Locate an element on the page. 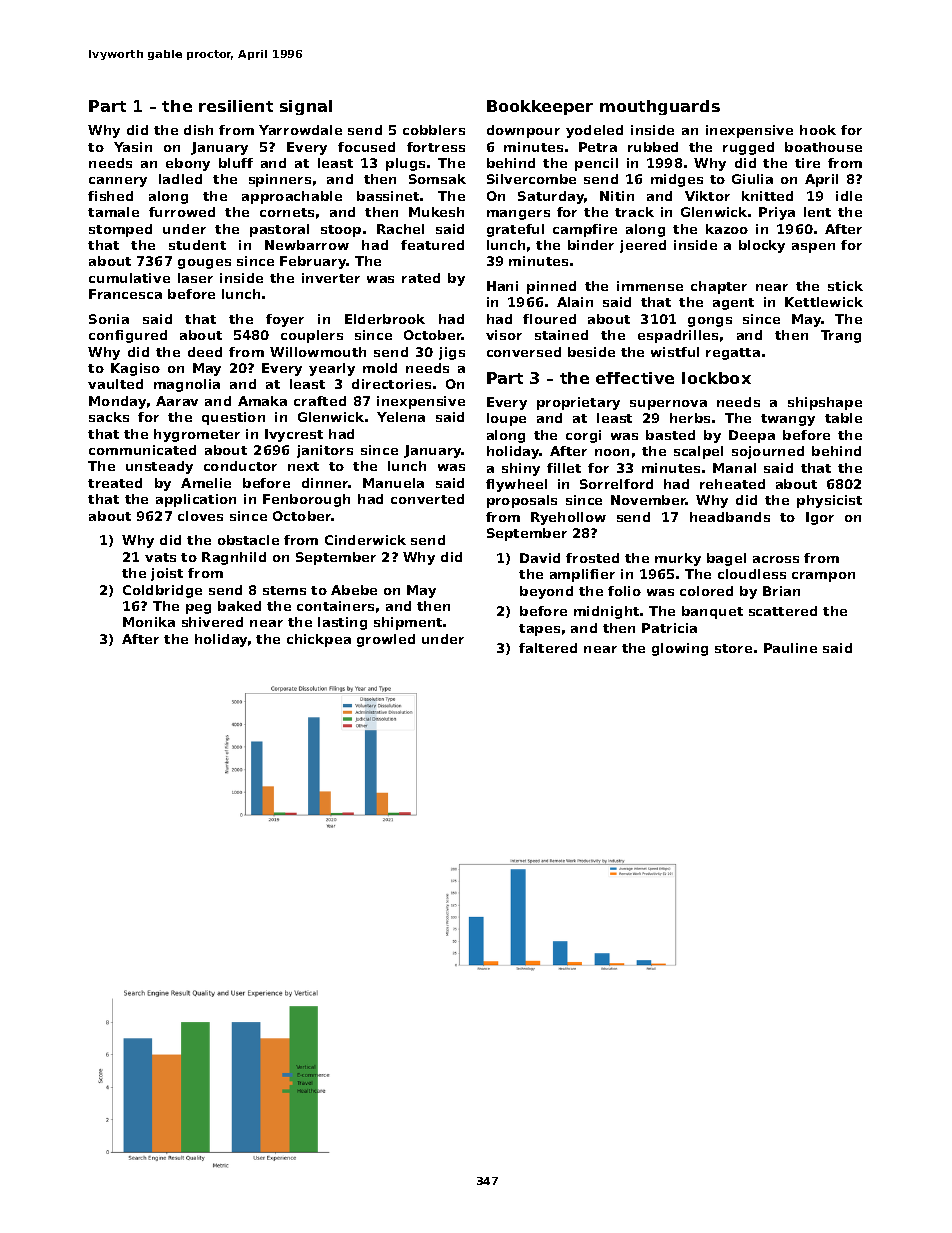 The width and height of the image is (952, 1233). shivered is located at coordinates (212, 622).
